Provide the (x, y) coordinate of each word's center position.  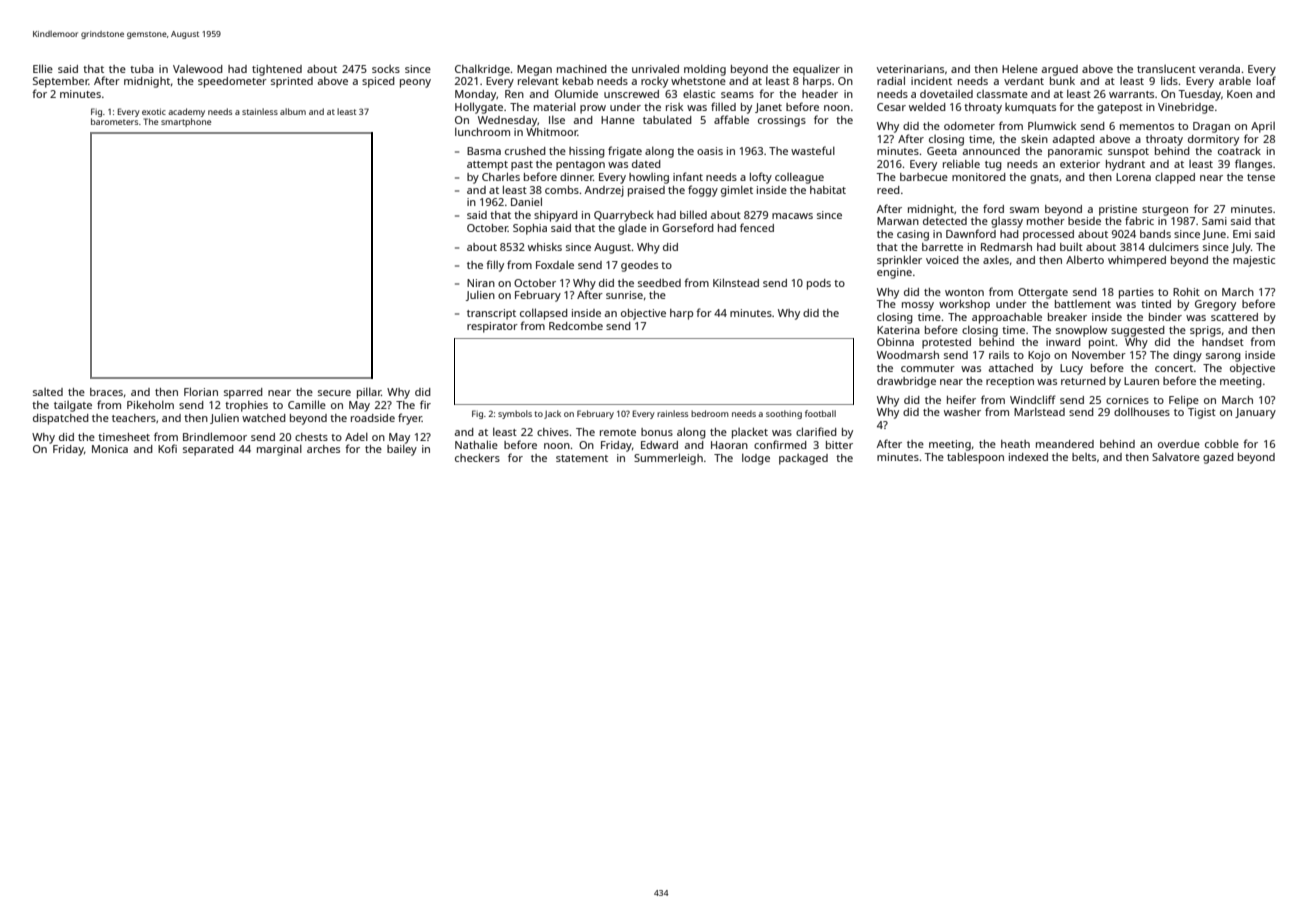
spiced (378, 82)
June (1214, 235)
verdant (1024, 81)
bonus (657, 432)
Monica (110, 449)
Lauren (1141, 381)
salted (48, 392)
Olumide (576, 93)
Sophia (530, 229)
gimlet (737, 191)
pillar (369, 393)
